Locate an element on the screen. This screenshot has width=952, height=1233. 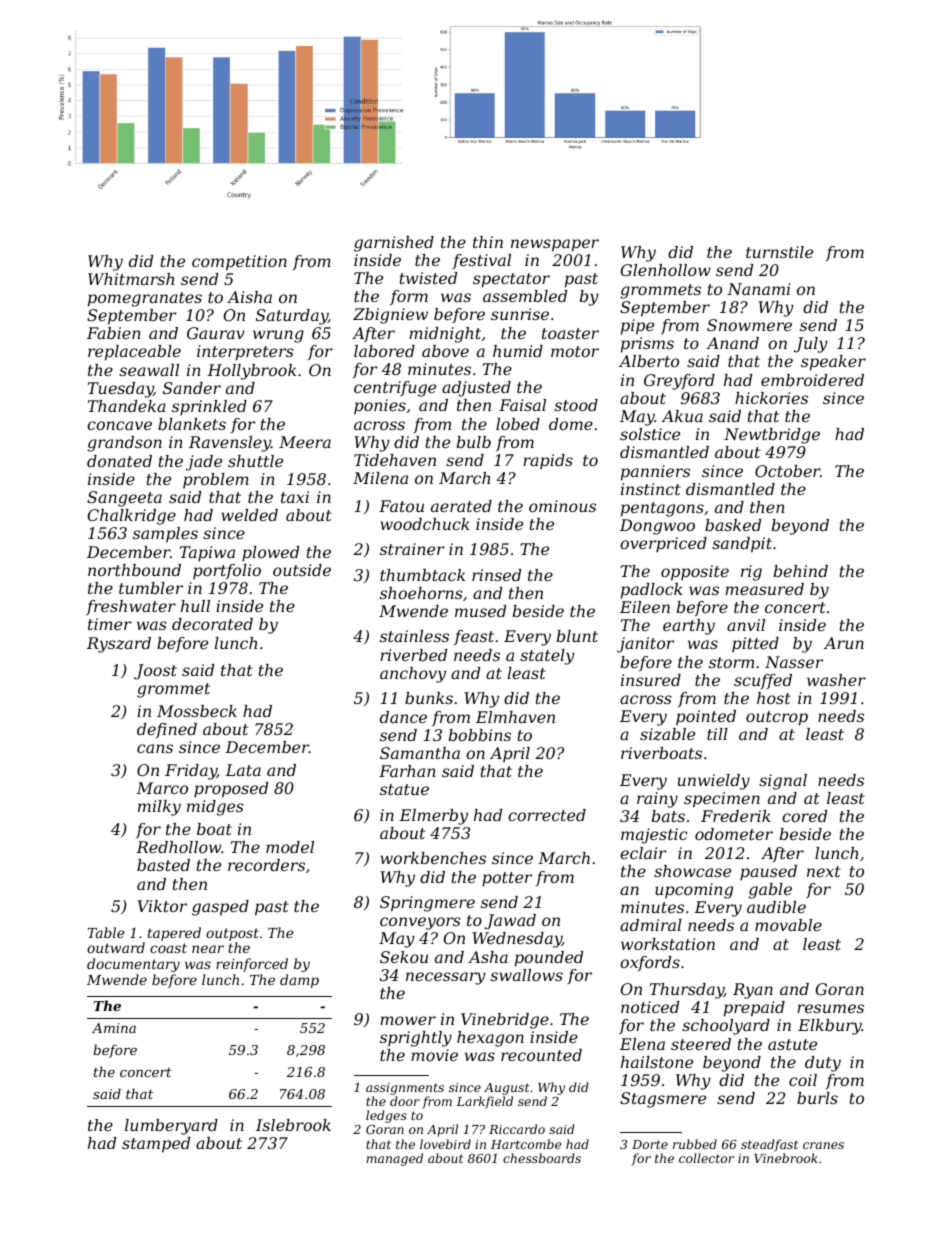
Islebrook is located at coordinates (293, 1125).
